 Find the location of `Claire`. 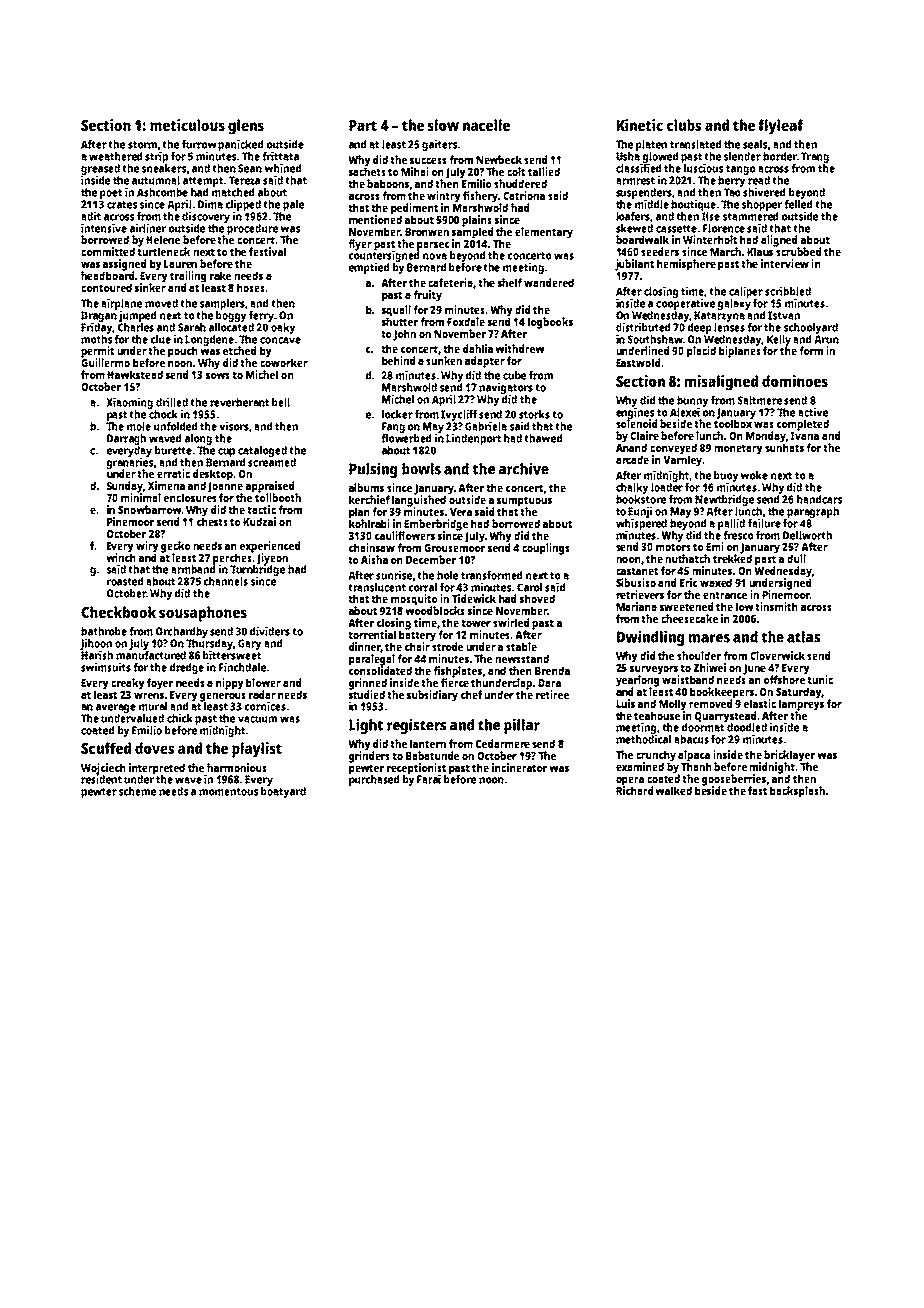

Claire is located at coordinates (644, 435).
